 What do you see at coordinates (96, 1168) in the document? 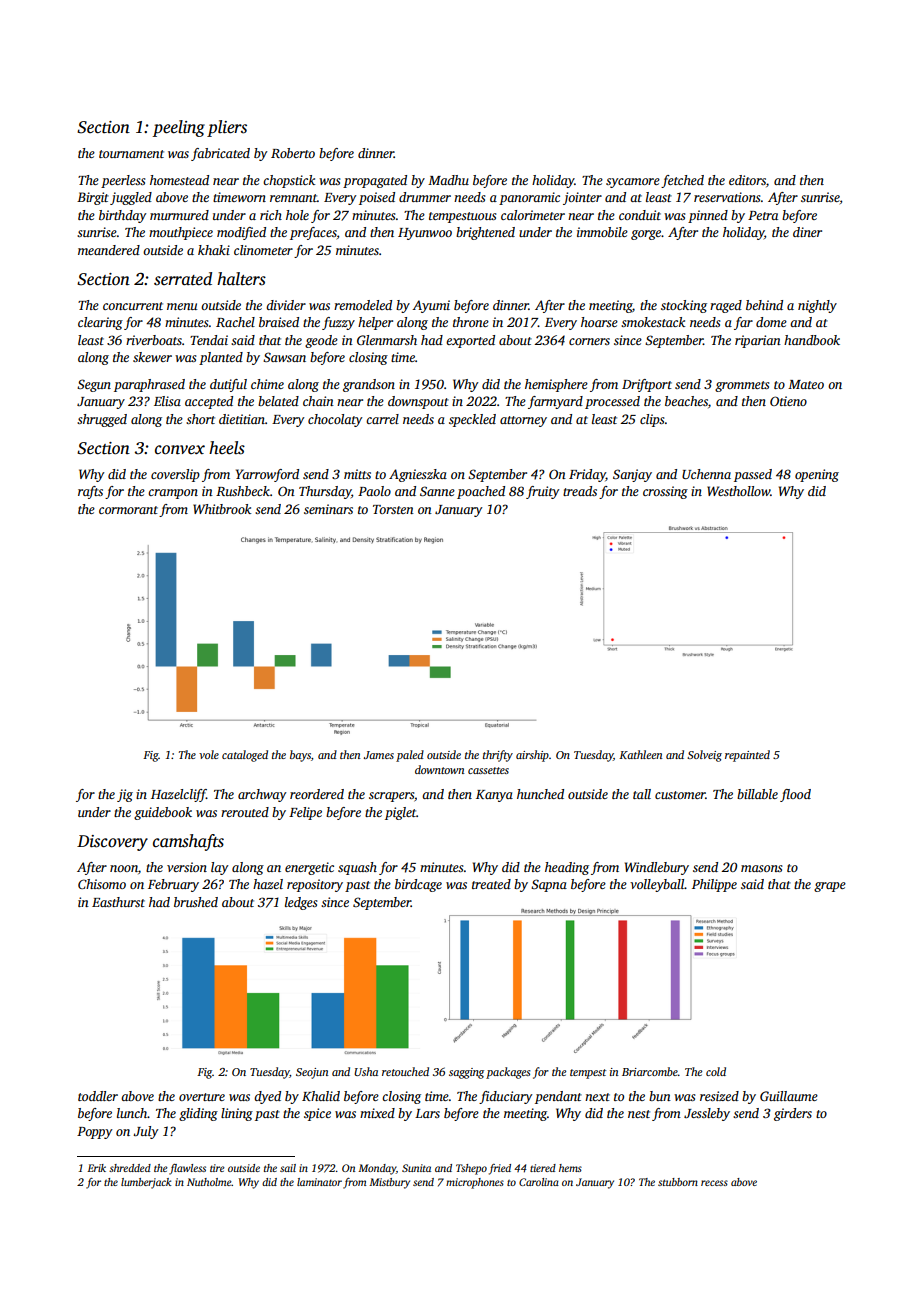
I see `Erik` at bounding box center [96, 1168].
